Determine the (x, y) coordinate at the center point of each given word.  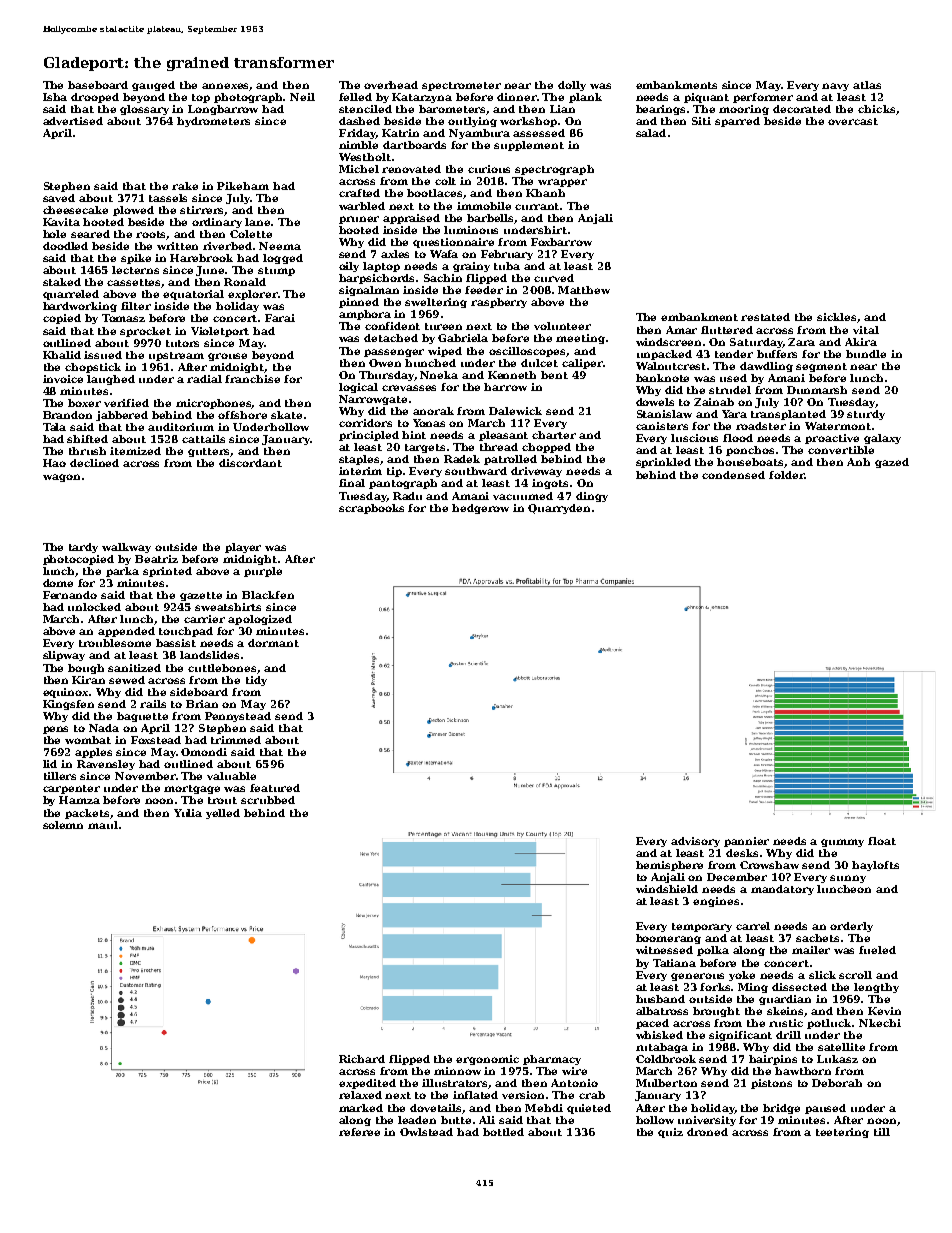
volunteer (562, 326)
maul (103, 825)
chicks (876, 109)
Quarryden (559, 509)
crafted (359, 193)
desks (742, 853)
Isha (55, 97)
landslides (209, 655)
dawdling (766, 367)
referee (359, 1132)
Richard (362, 1059)
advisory (695, 842)
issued (103, 355)
